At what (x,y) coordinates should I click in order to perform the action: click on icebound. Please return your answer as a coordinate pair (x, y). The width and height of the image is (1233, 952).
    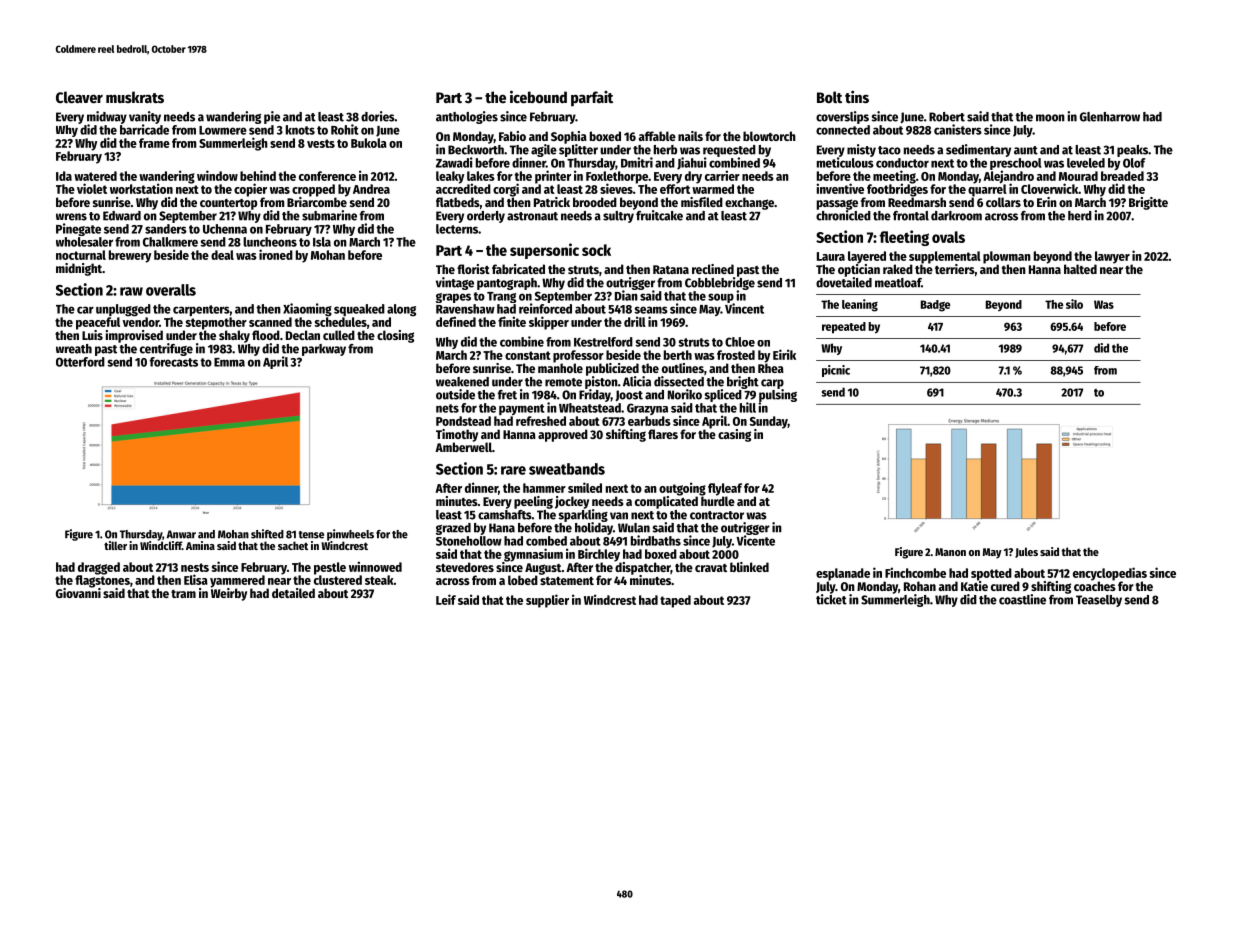
    Looking at the image, I should click on (538, 96).
